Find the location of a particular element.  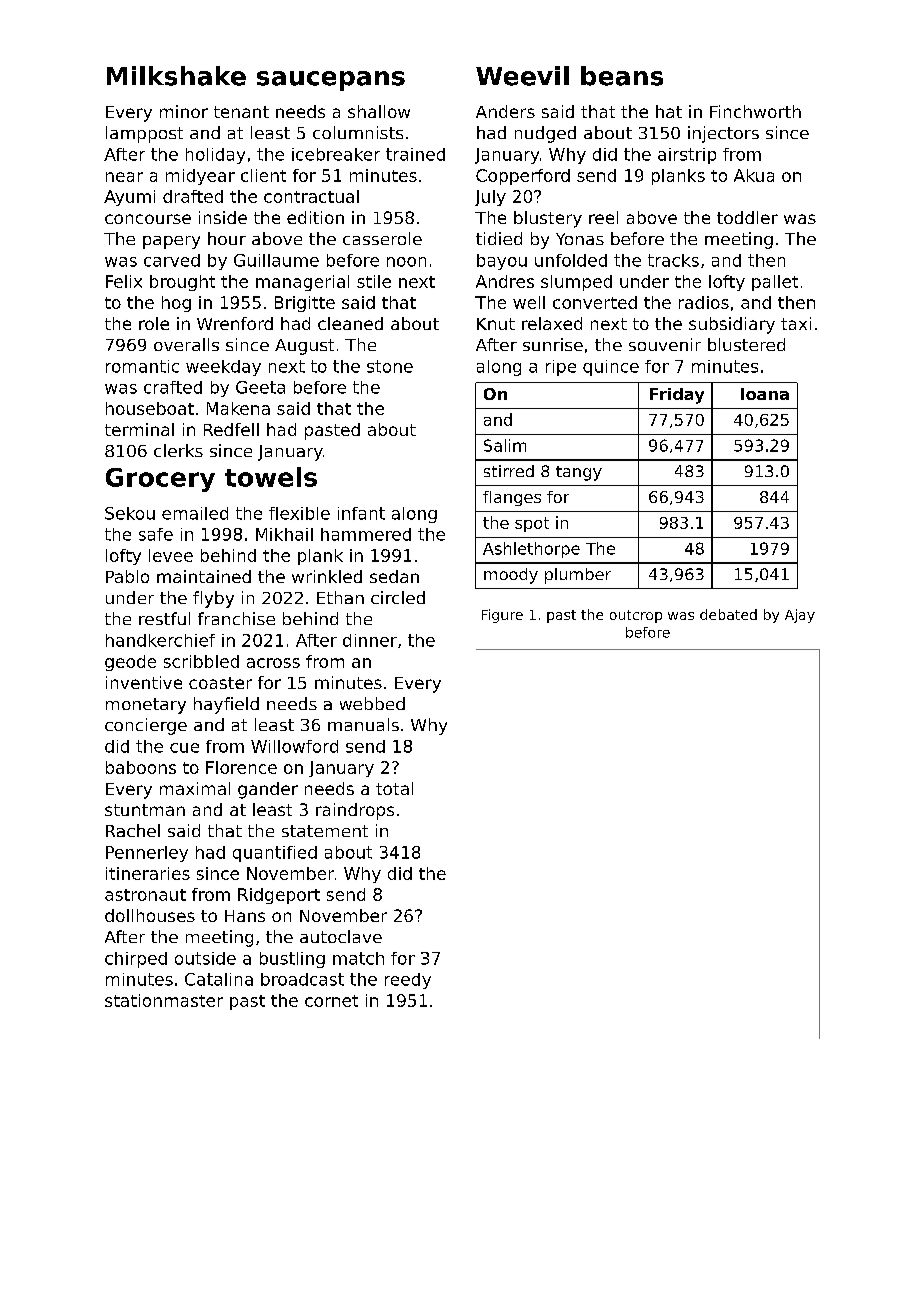

cornet is located at coordinates (331, 1001).
